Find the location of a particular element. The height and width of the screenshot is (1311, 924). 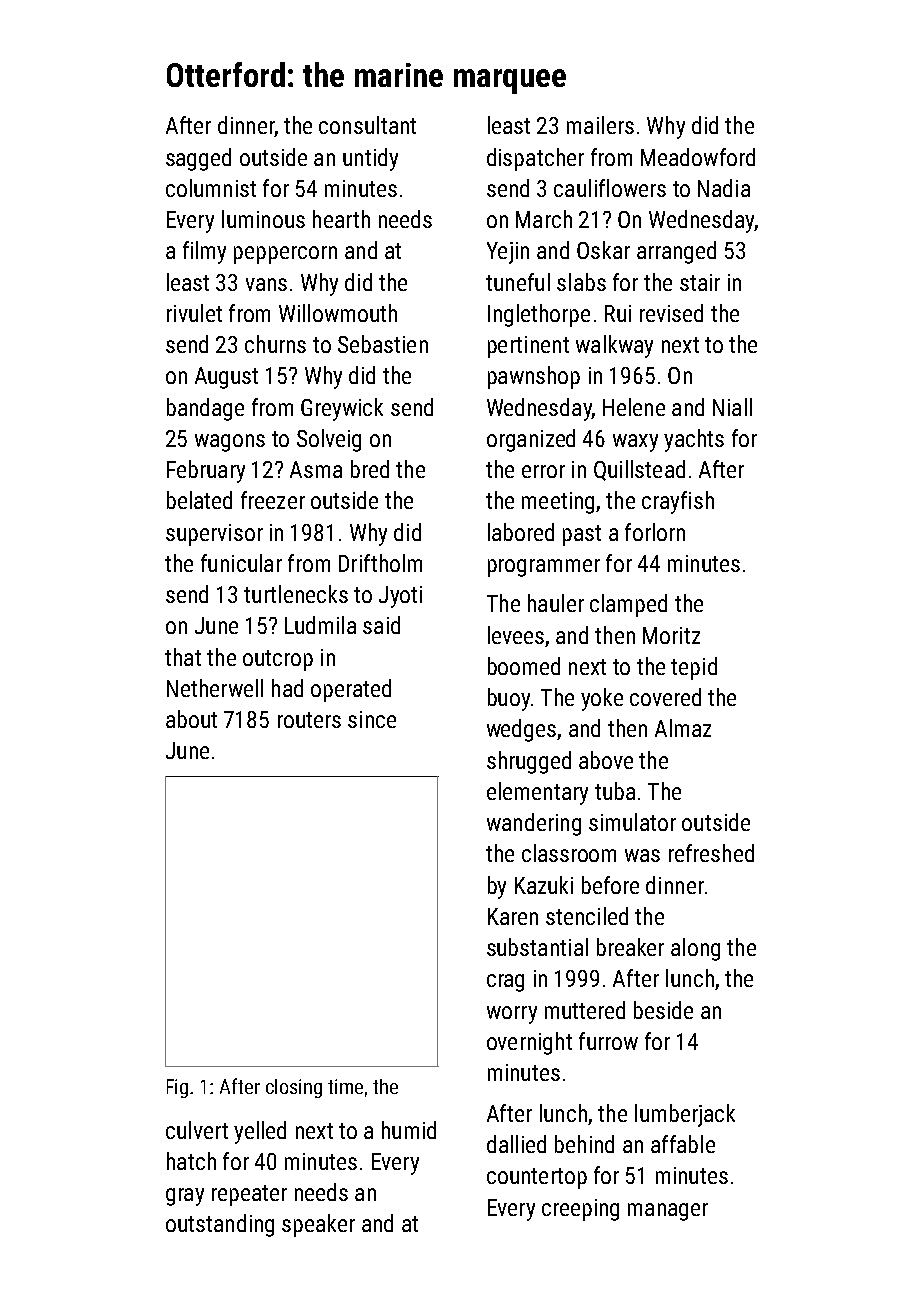

rivulet is located at coordinates (194, 313).
